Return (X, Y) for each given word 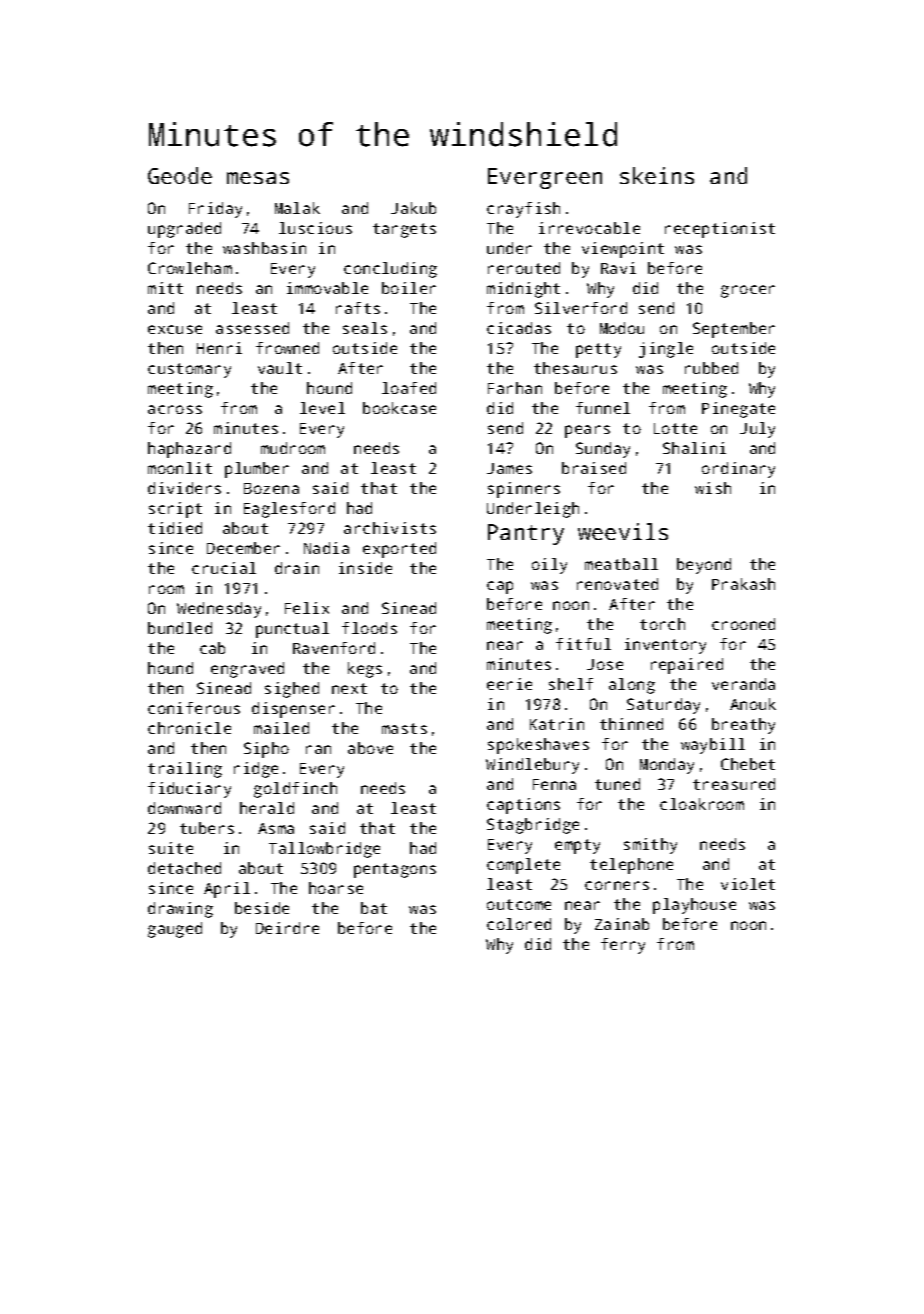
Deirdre (287, 928)
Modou (622, 328)
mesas (258, 178)
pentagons (395, 870)
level (322, 408)
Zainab (622, 924)
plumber (257, 470)
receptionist (720, 230)
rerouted (524, 268)
